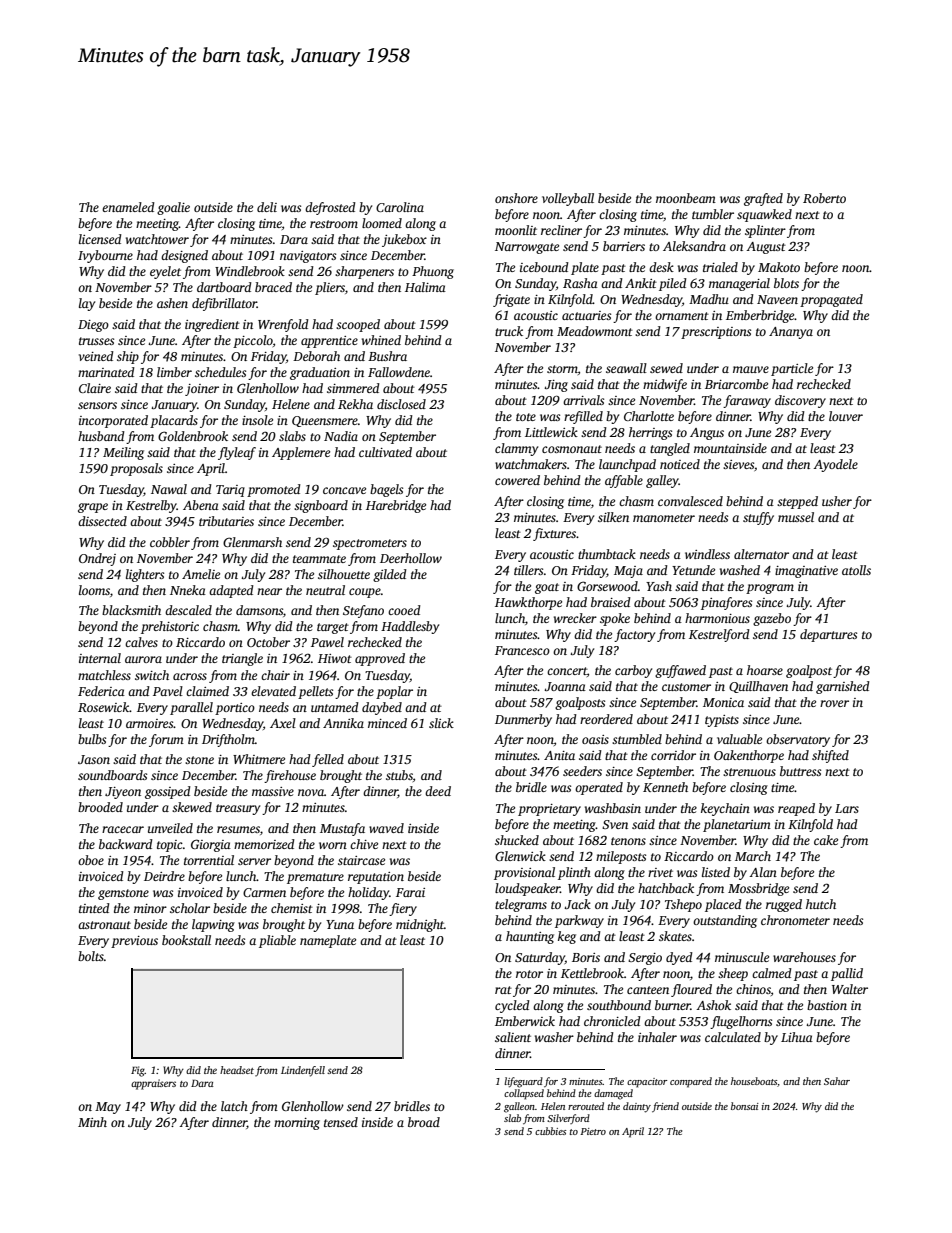 Image resolution: width=952 pixels, height=1233 pixels. I want to click on truck, so click(509, 331).
